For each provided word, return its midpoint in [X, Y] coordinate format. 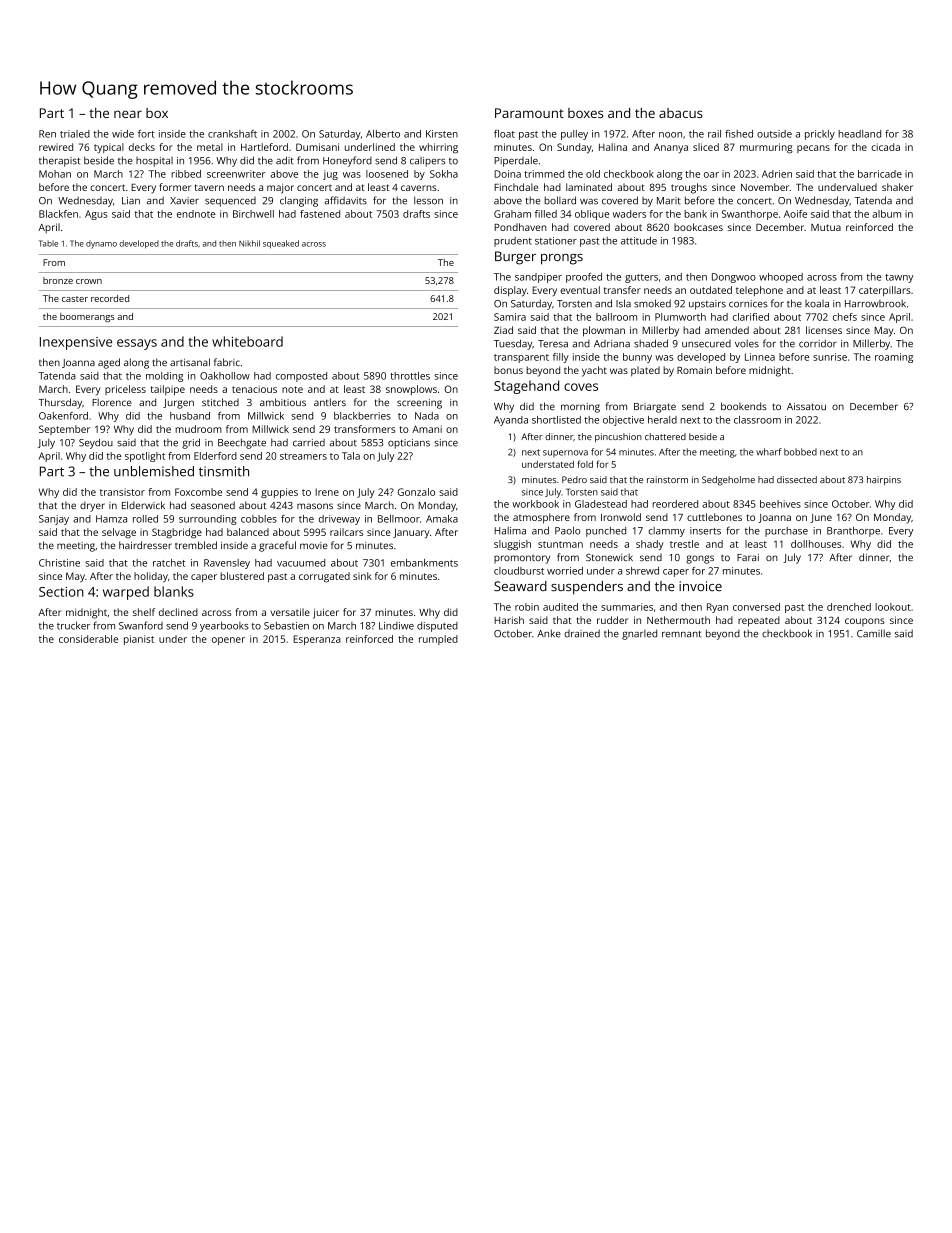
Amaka [442, 519]
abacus [681, 113]
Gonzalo [416, 492]
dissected [797, 479]
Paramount [529, 113]
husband [190, 416]
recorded [110, 298]
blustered [242, 576]
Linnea [760, 357]
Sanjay [54, 520]
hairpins [884, 480]
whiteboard [247, 341]
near [128, 114]
